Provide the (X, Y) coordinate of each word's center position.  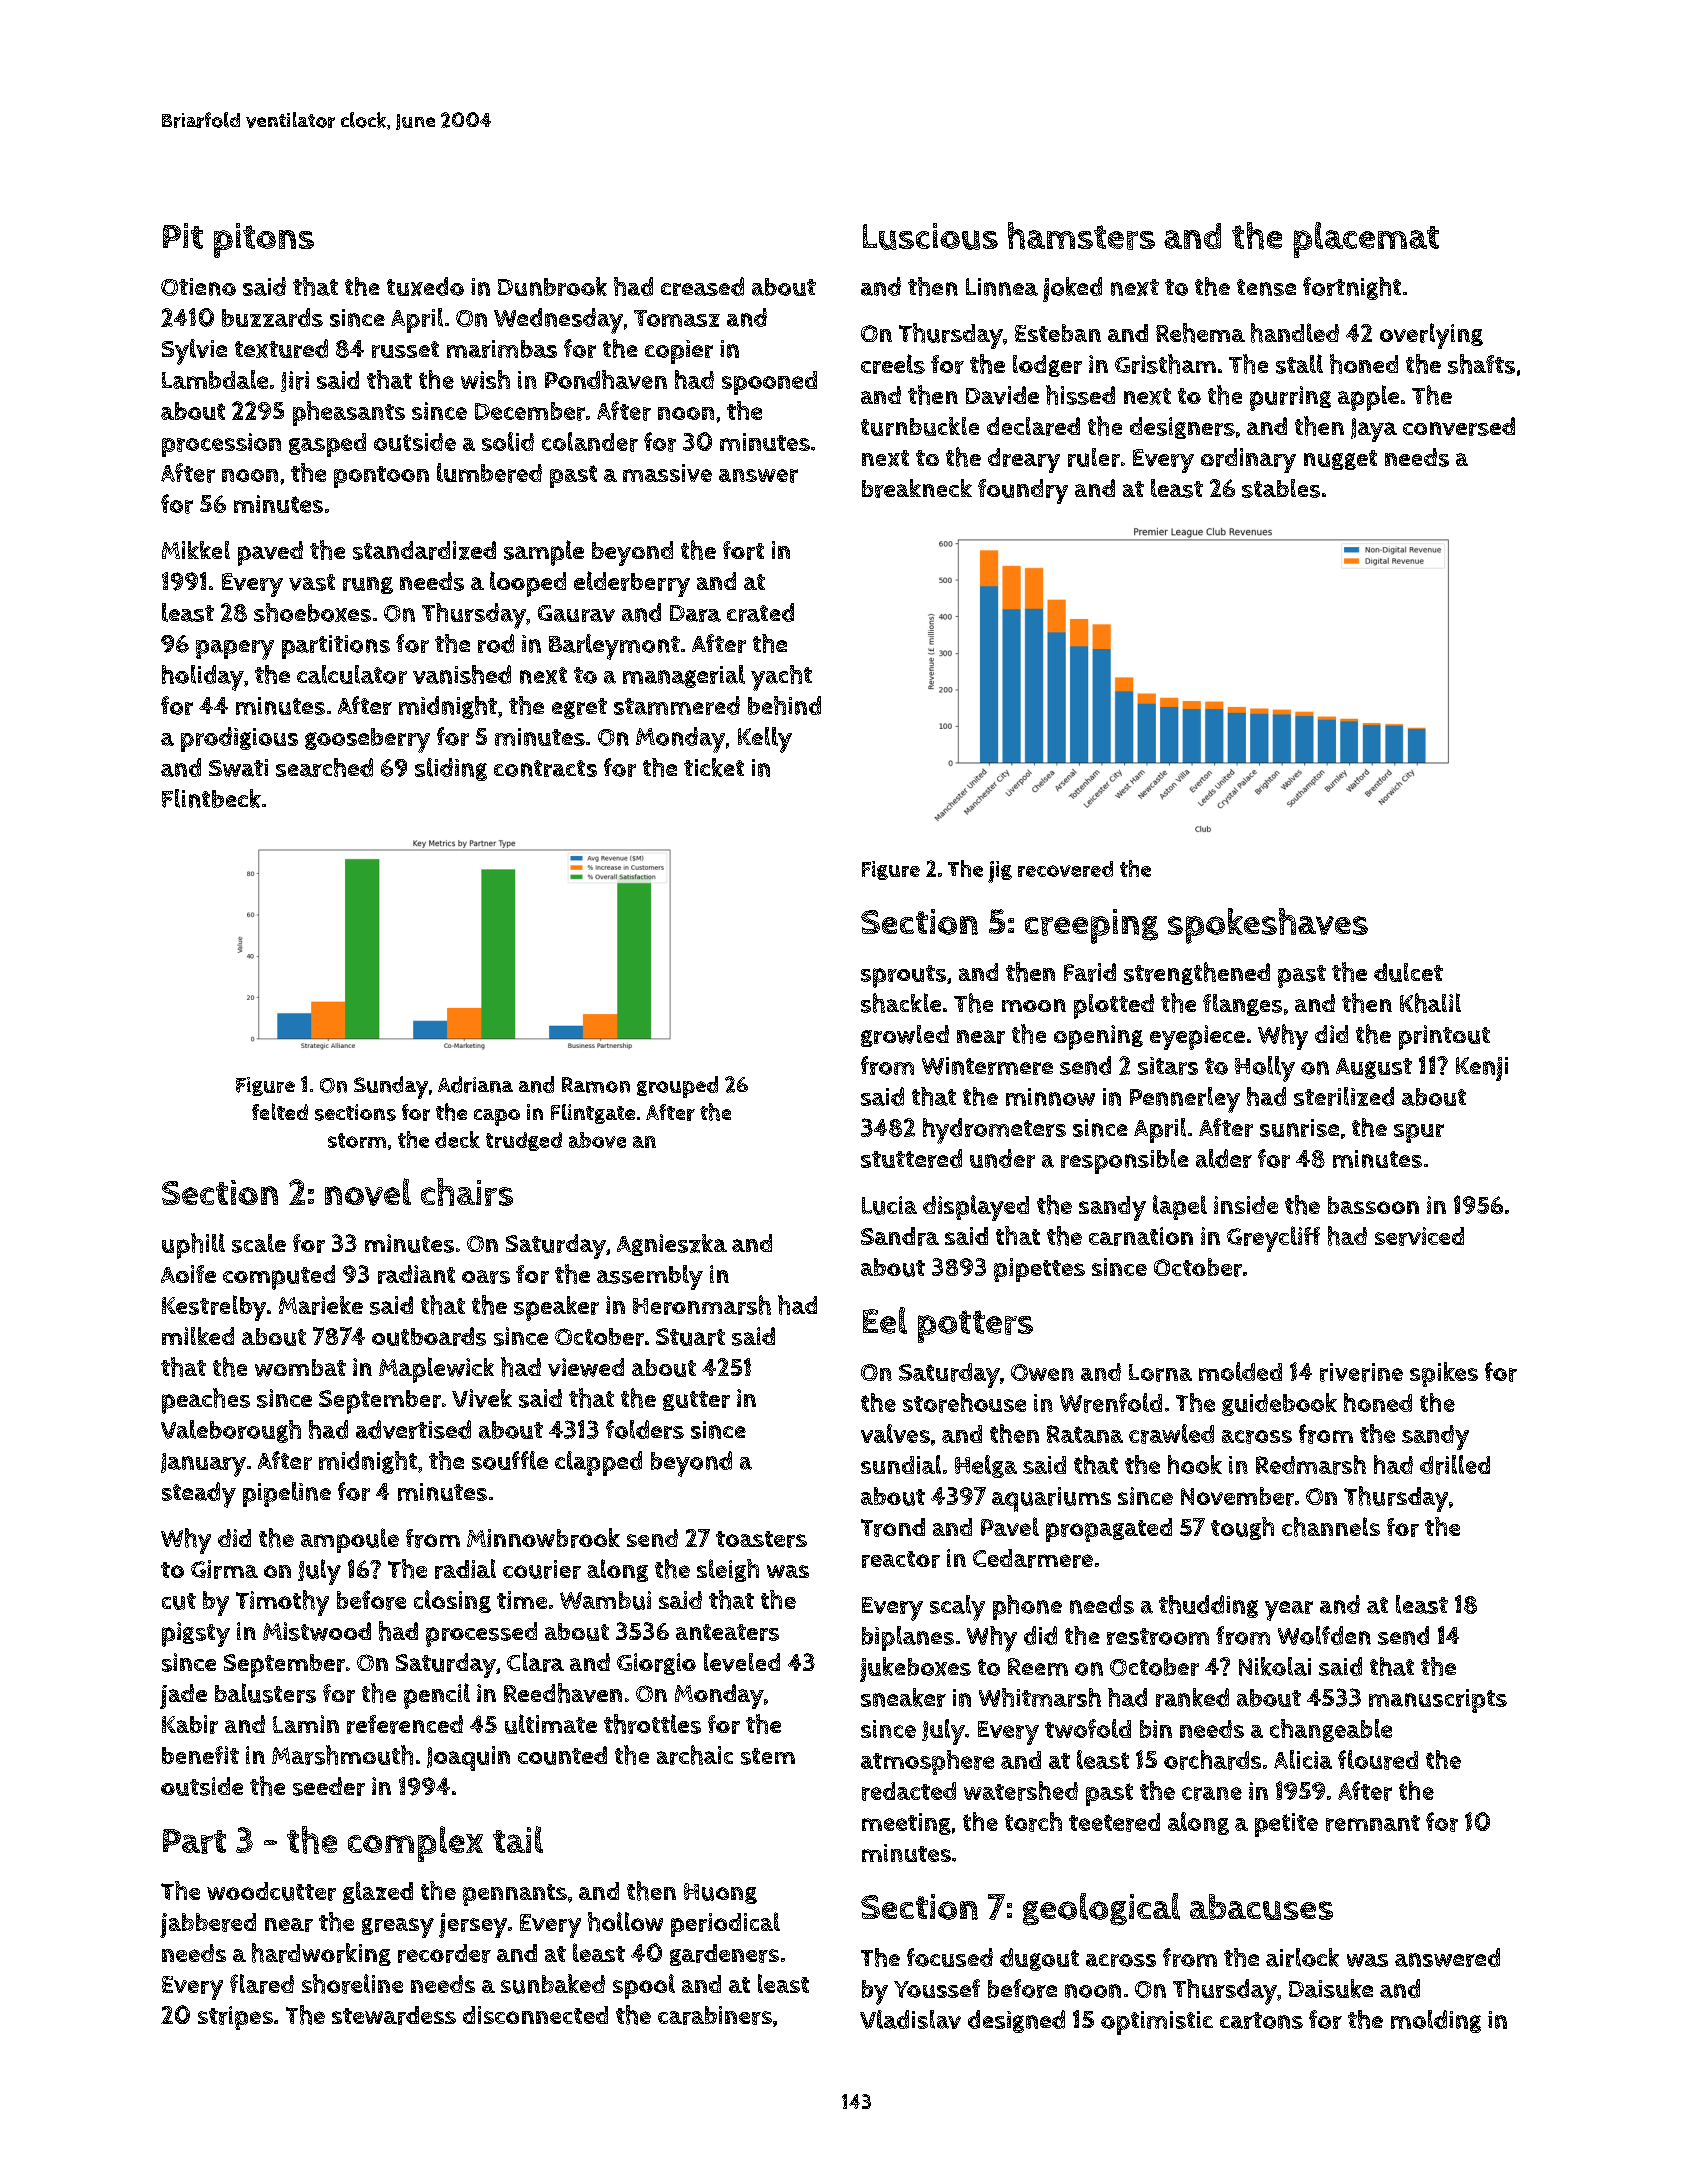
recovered (1065, 869)
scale (259, 1243)
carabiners (715, 2015)
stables (1281, 488)
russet (405, 349)
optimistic (1157, 2023)
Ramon (596, 1085)
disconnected (535, 2015)
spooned (769, 383)
